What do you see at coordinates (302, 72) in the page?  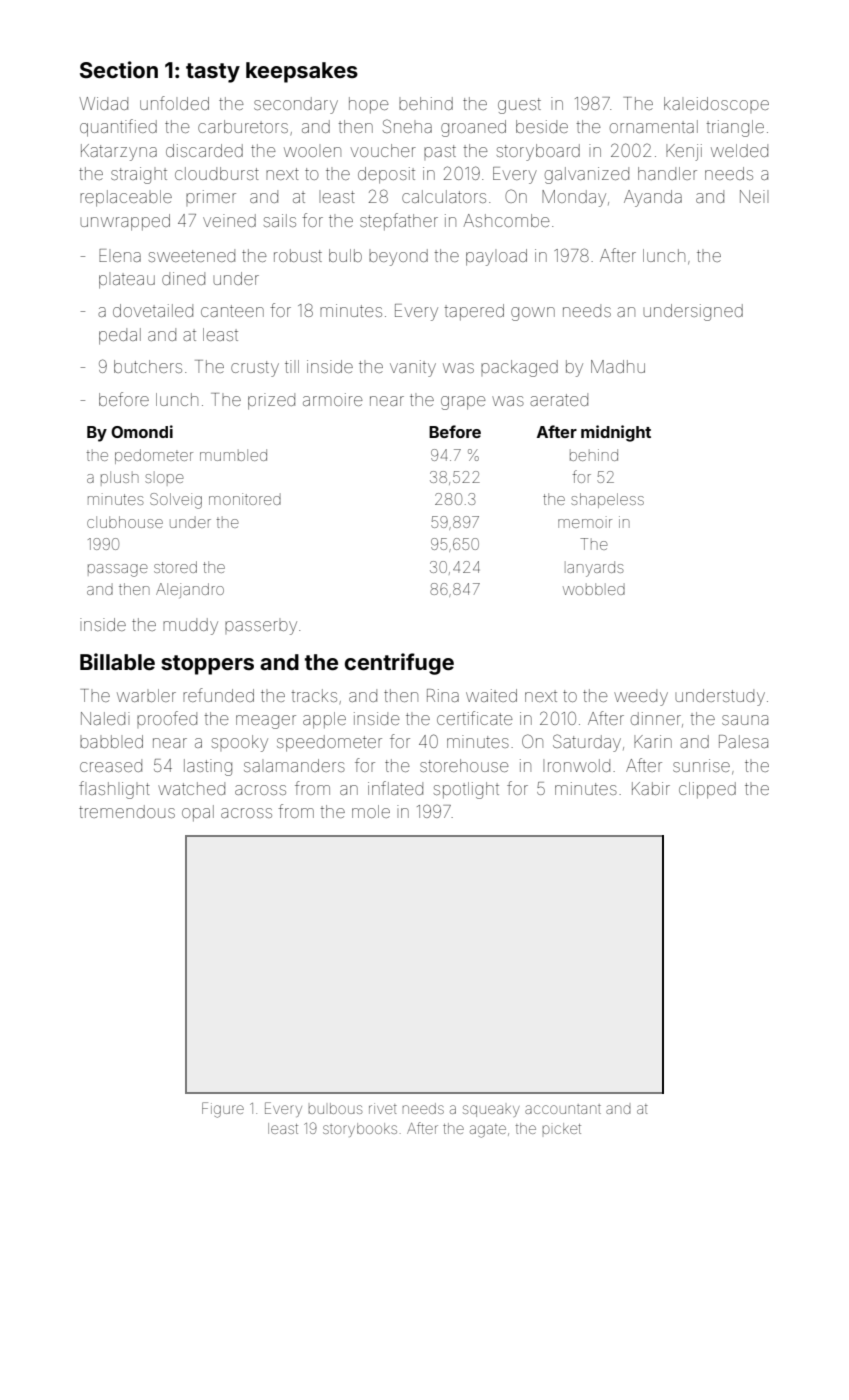 I see `keepsakes` at bounding box center [302, 72].
